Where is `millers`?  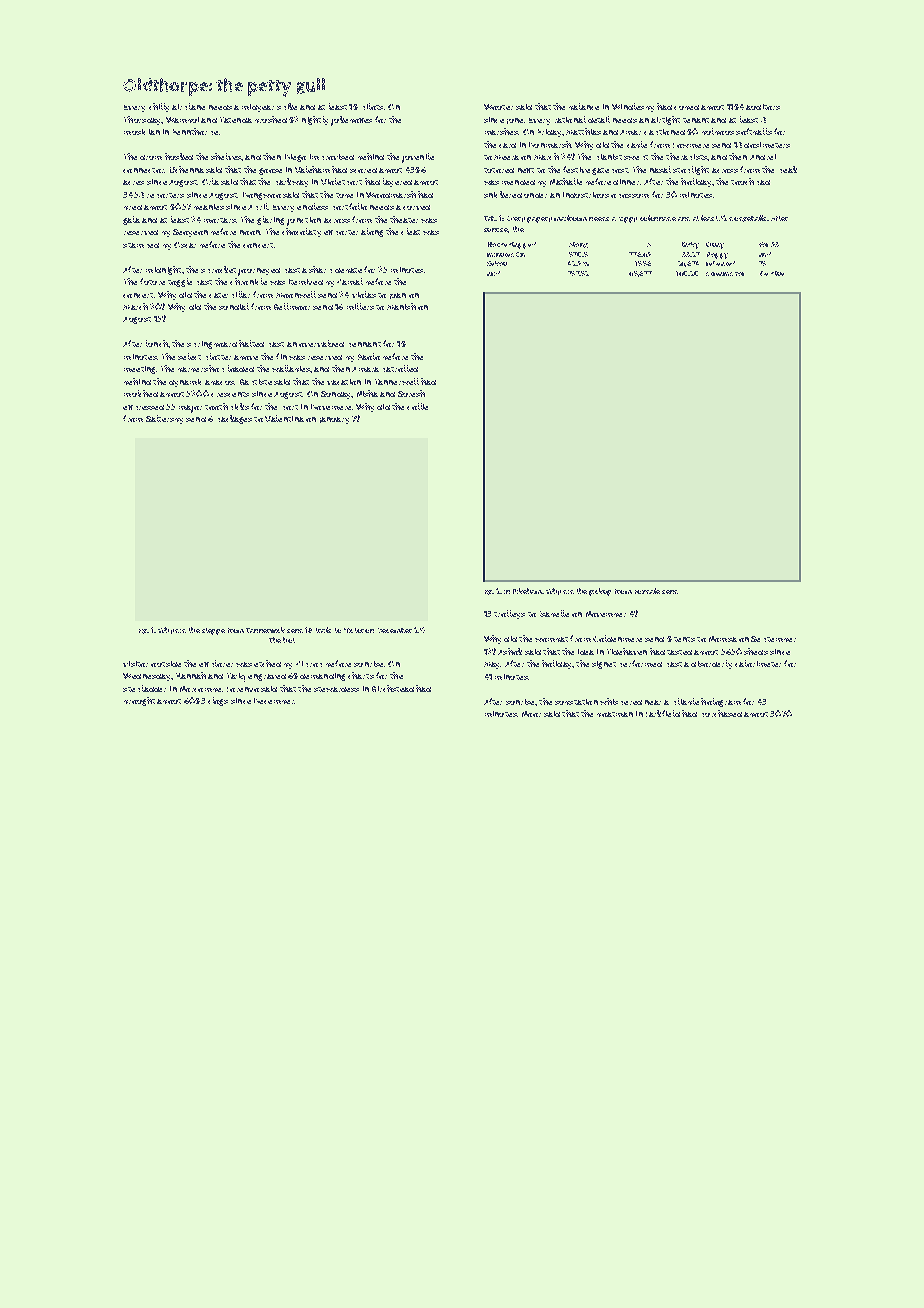 millers is located at coordinates (360, 306).
